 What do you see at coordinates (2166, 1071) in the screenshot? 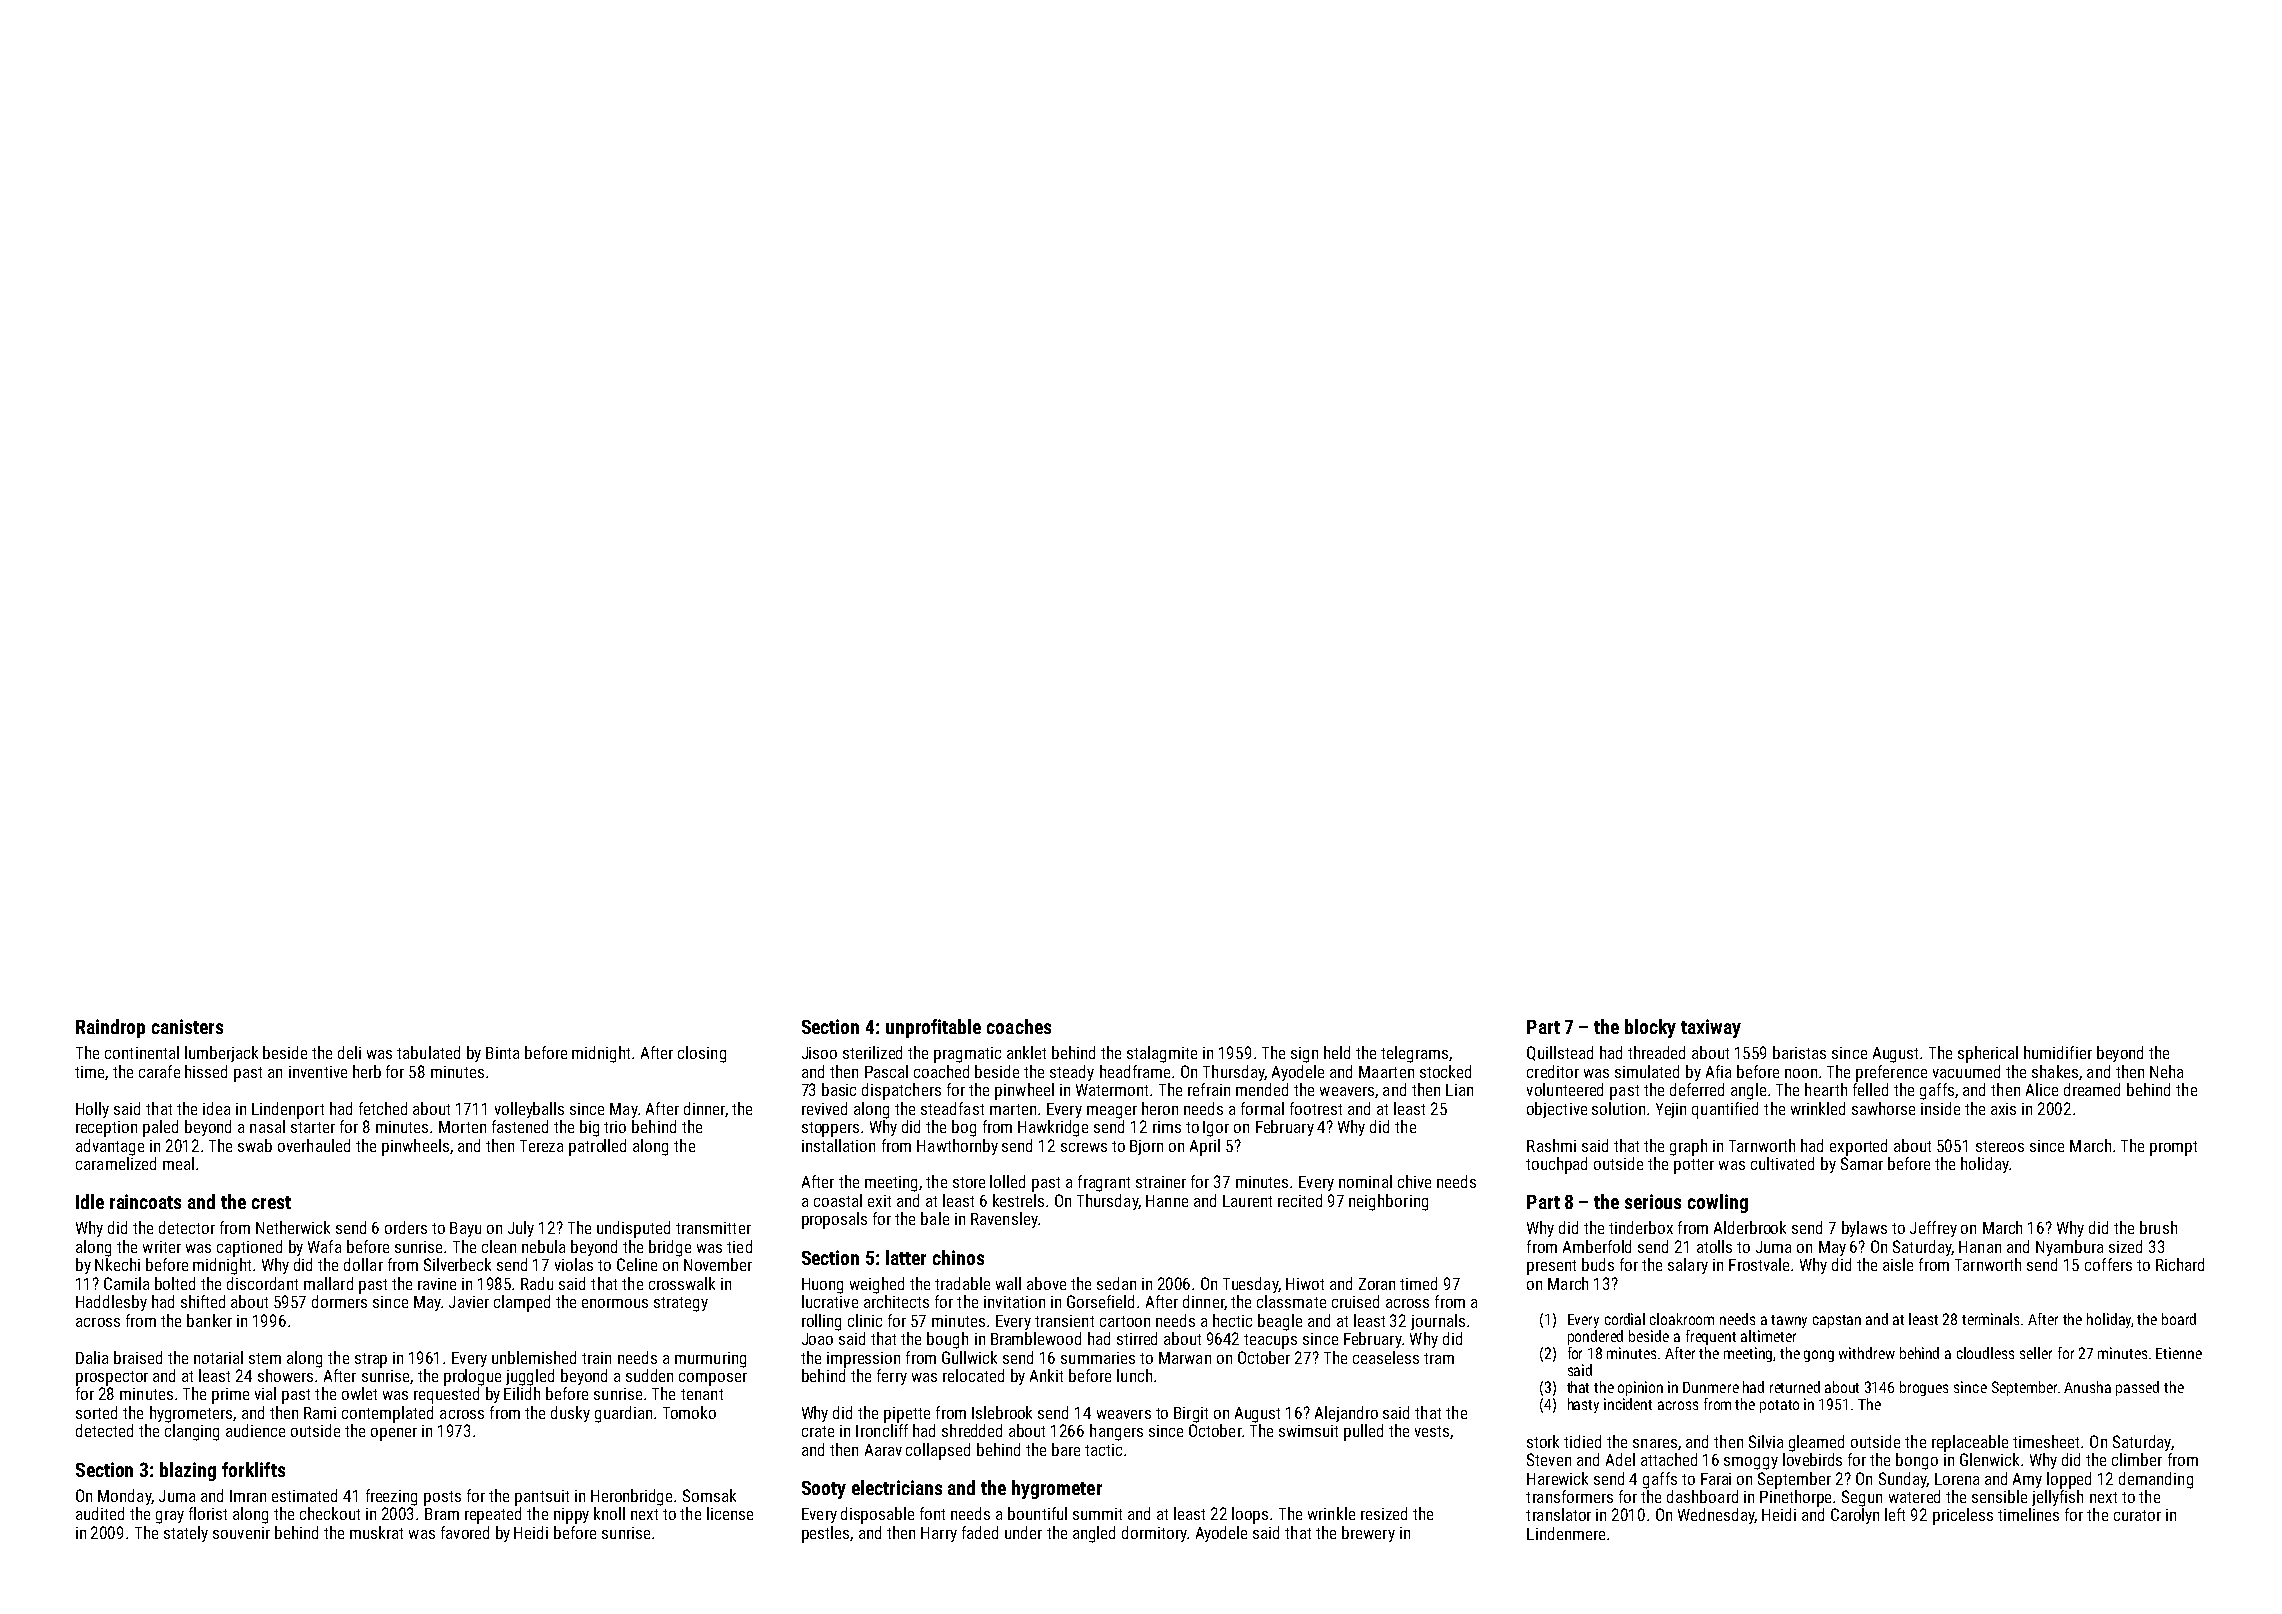
I see `Neha` at bounding box center [2166, 1071].
